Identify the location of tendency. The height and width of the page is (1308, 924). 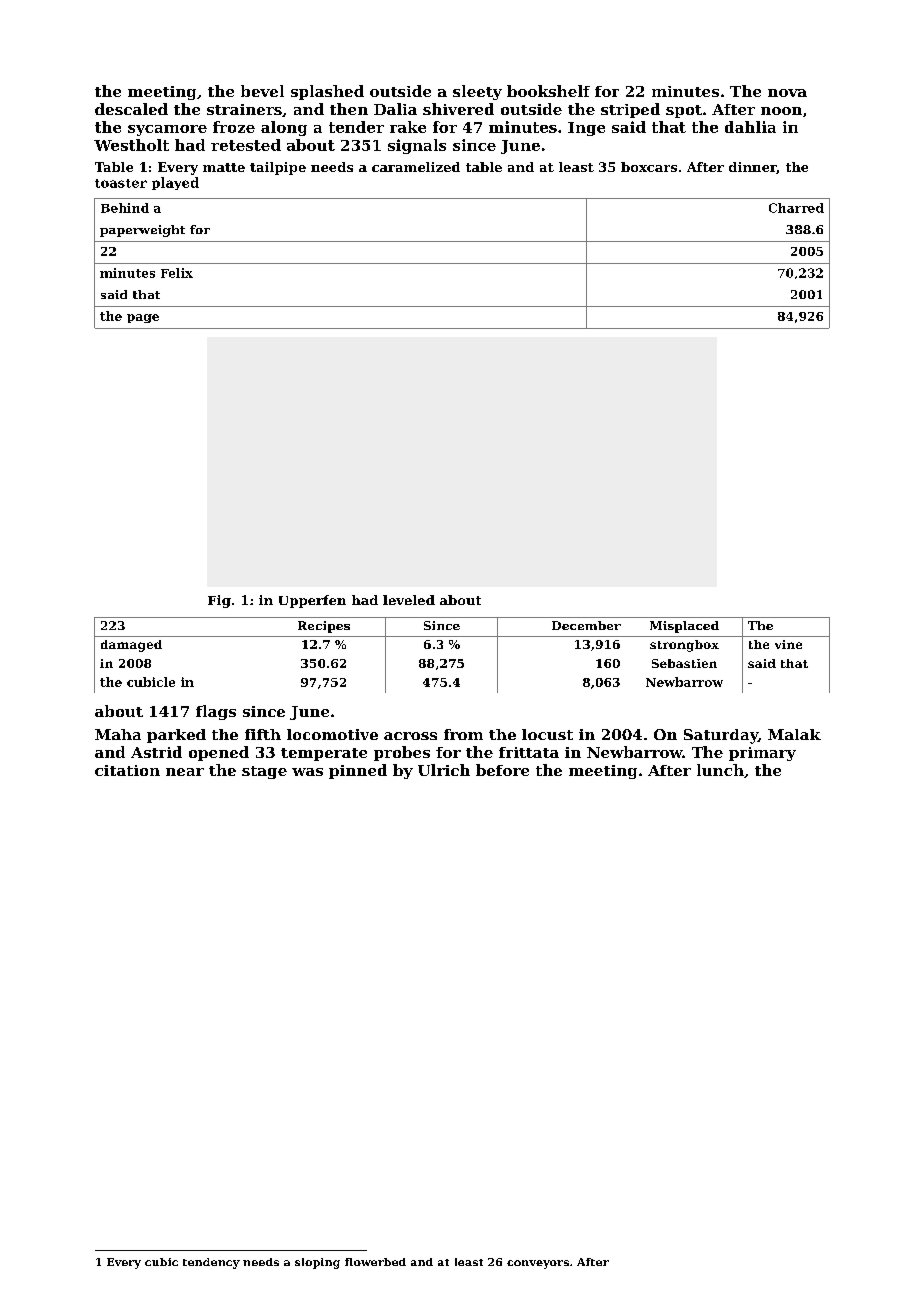
(211, 1263).
